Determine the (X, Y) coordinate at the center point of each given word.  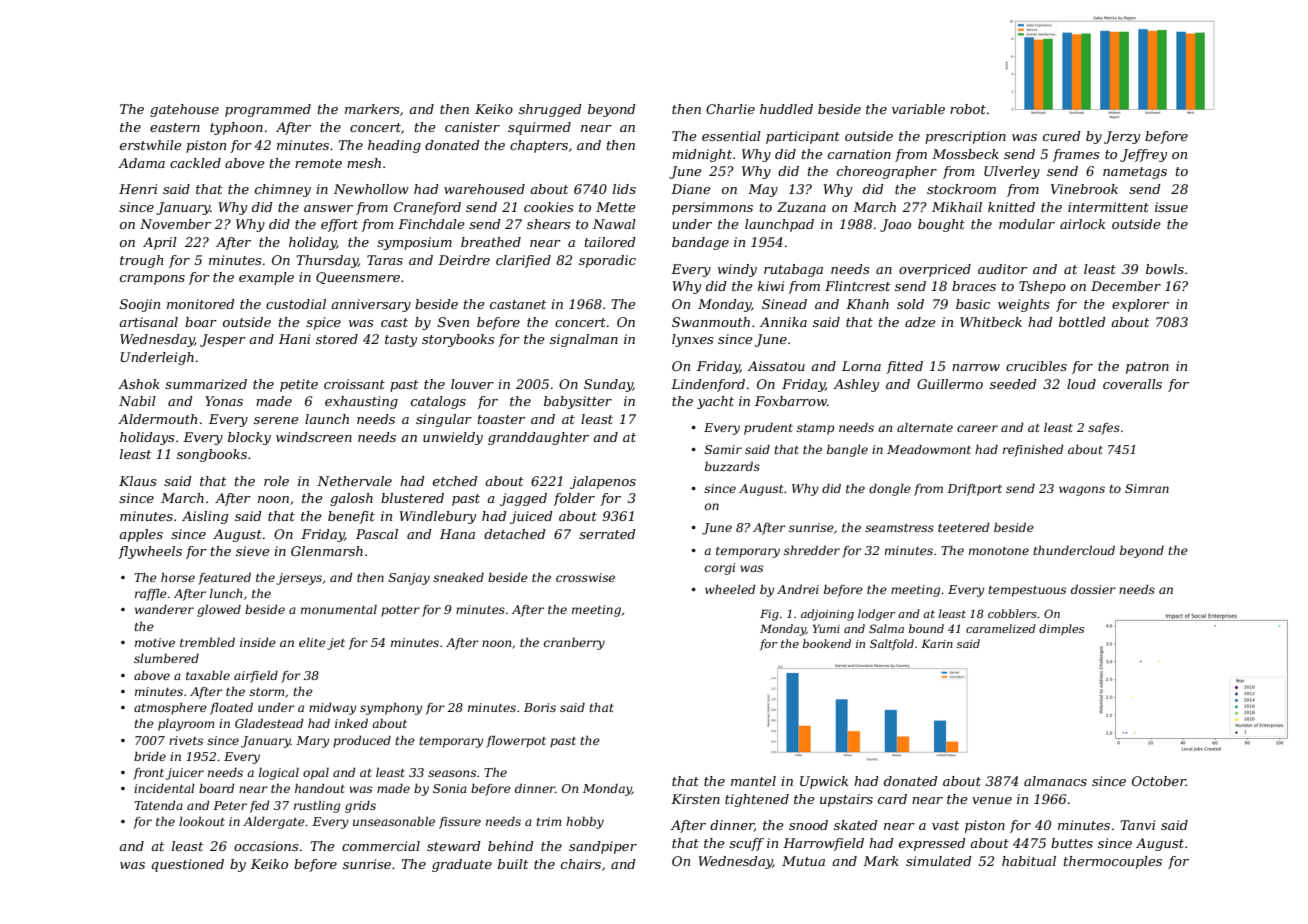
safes (1104, 429)
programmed (268, 110)
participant (803, 137)
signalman (584, 340)
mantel (753, 781)
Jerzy (1122, 137)
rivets (186, 740)
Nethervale (354, 481)
